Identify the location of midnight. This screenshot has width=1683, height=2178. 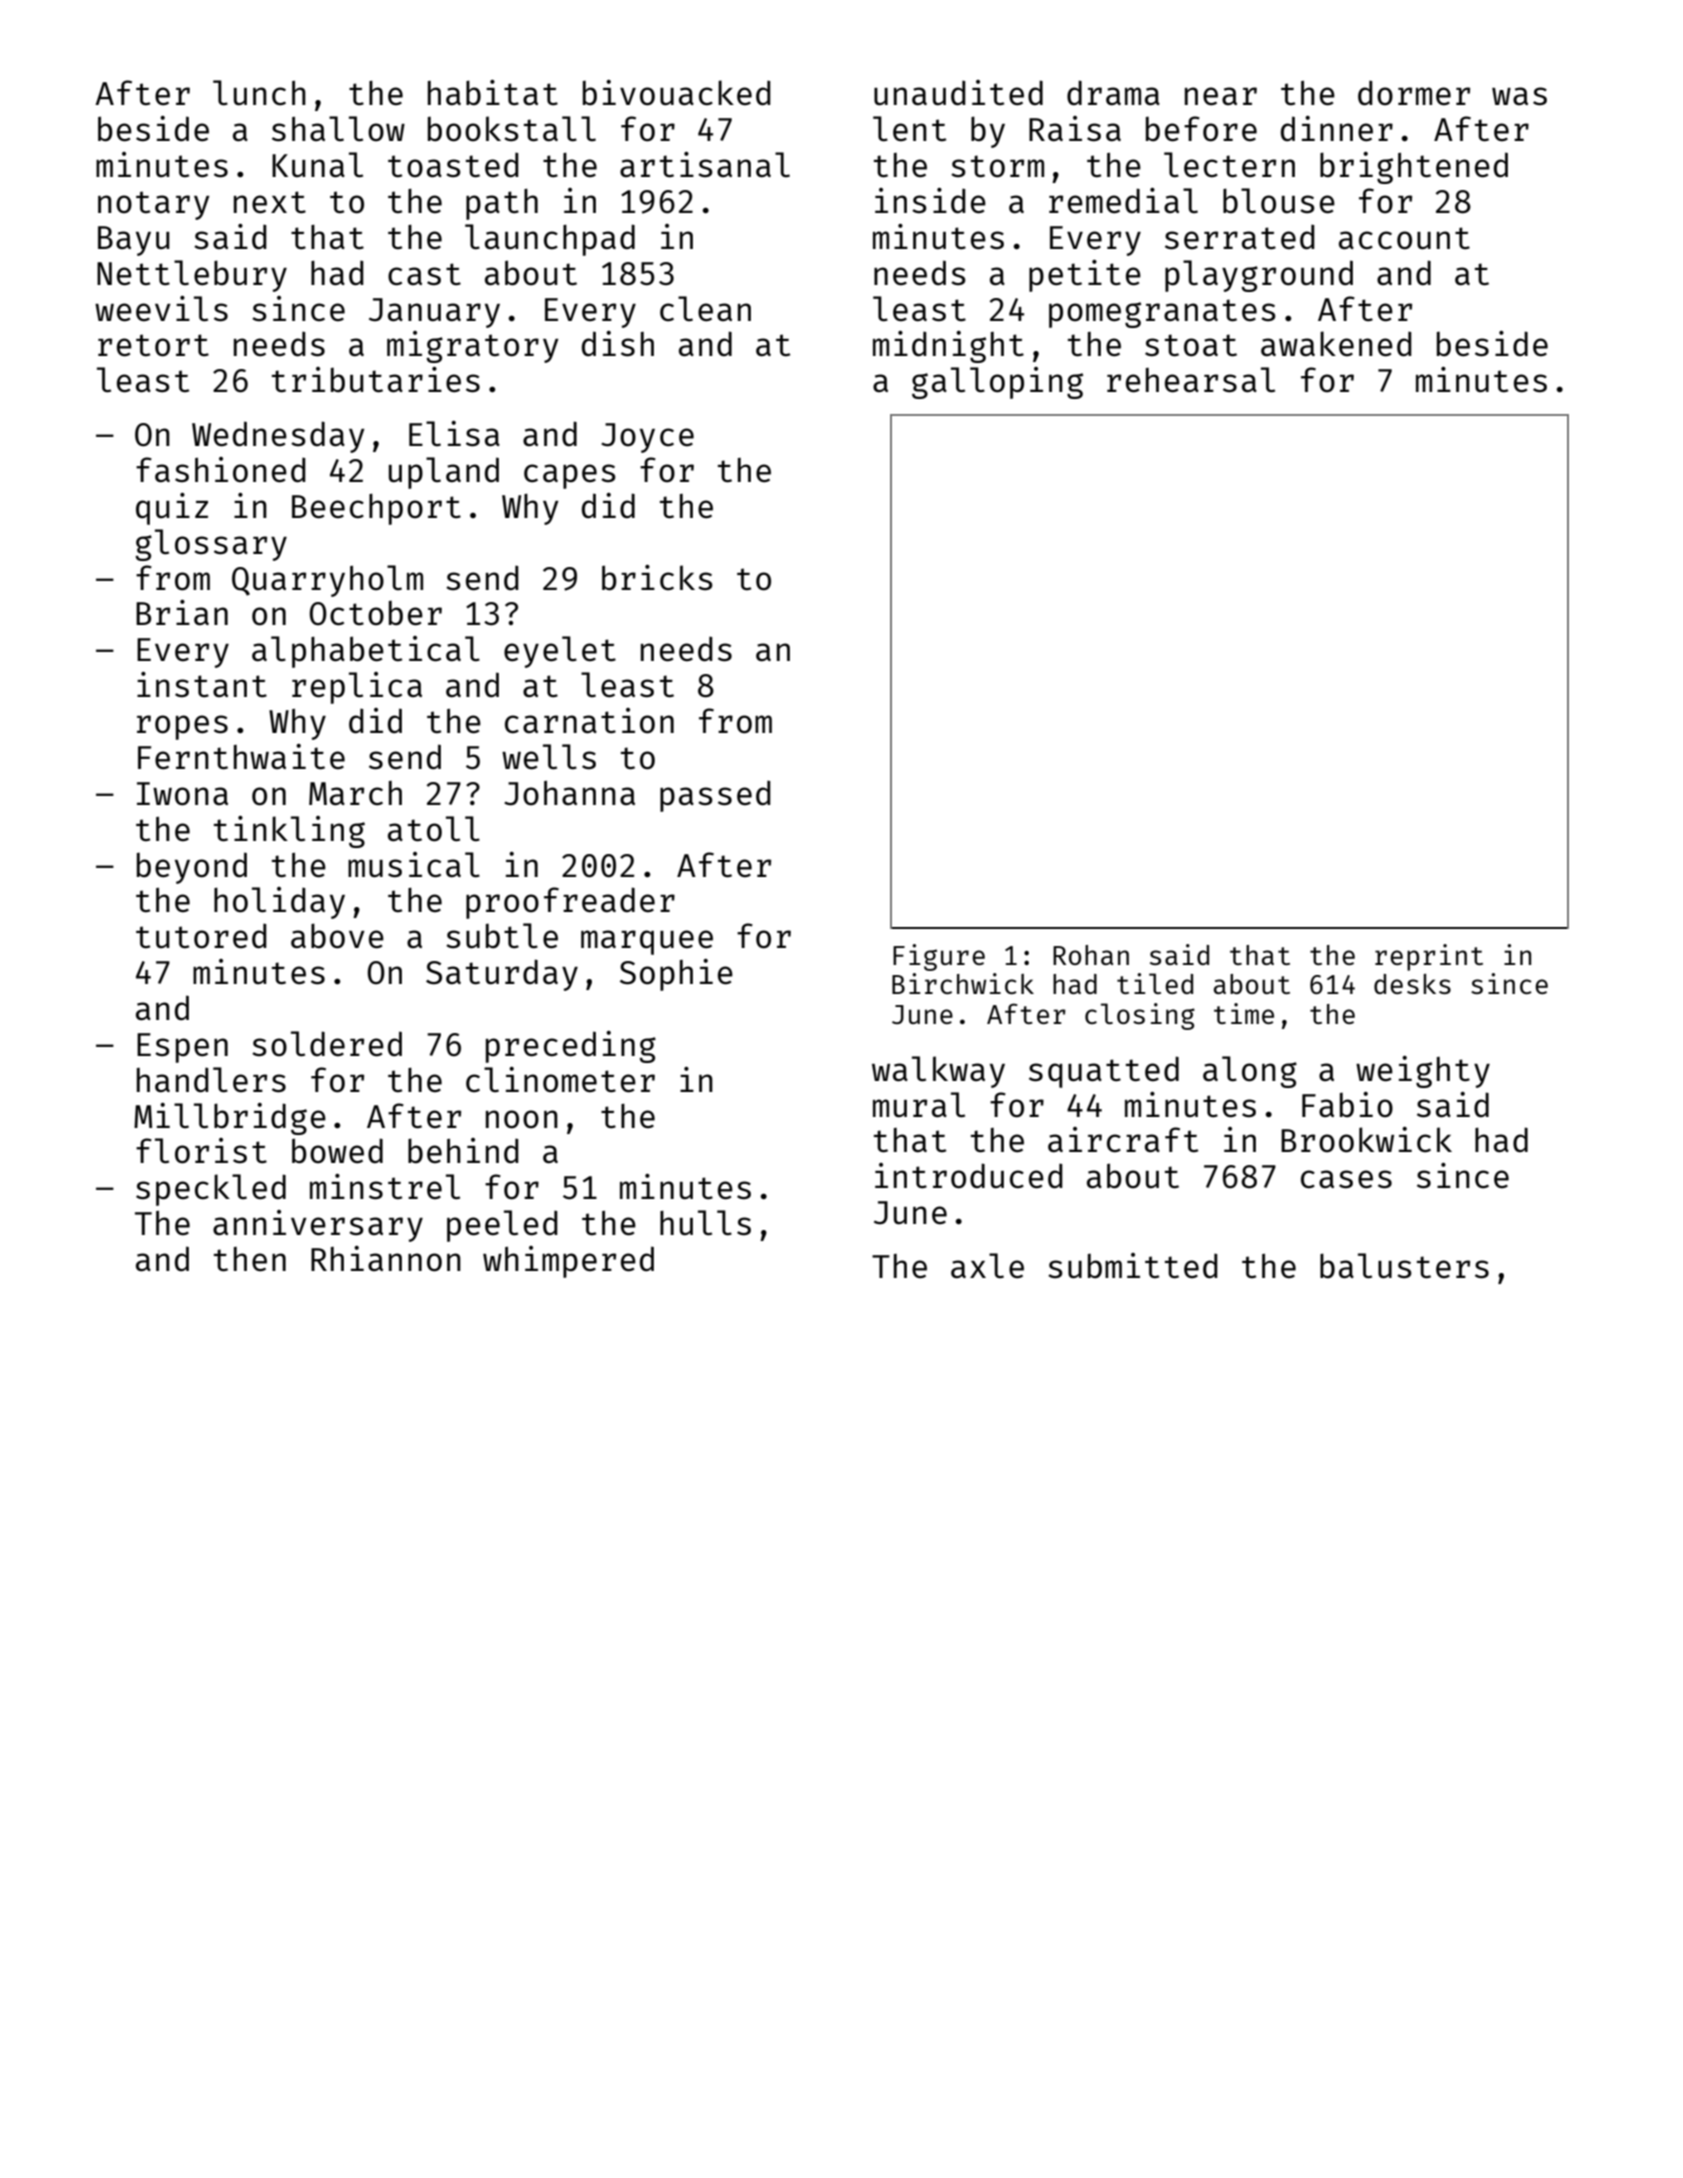
(948, 347).
